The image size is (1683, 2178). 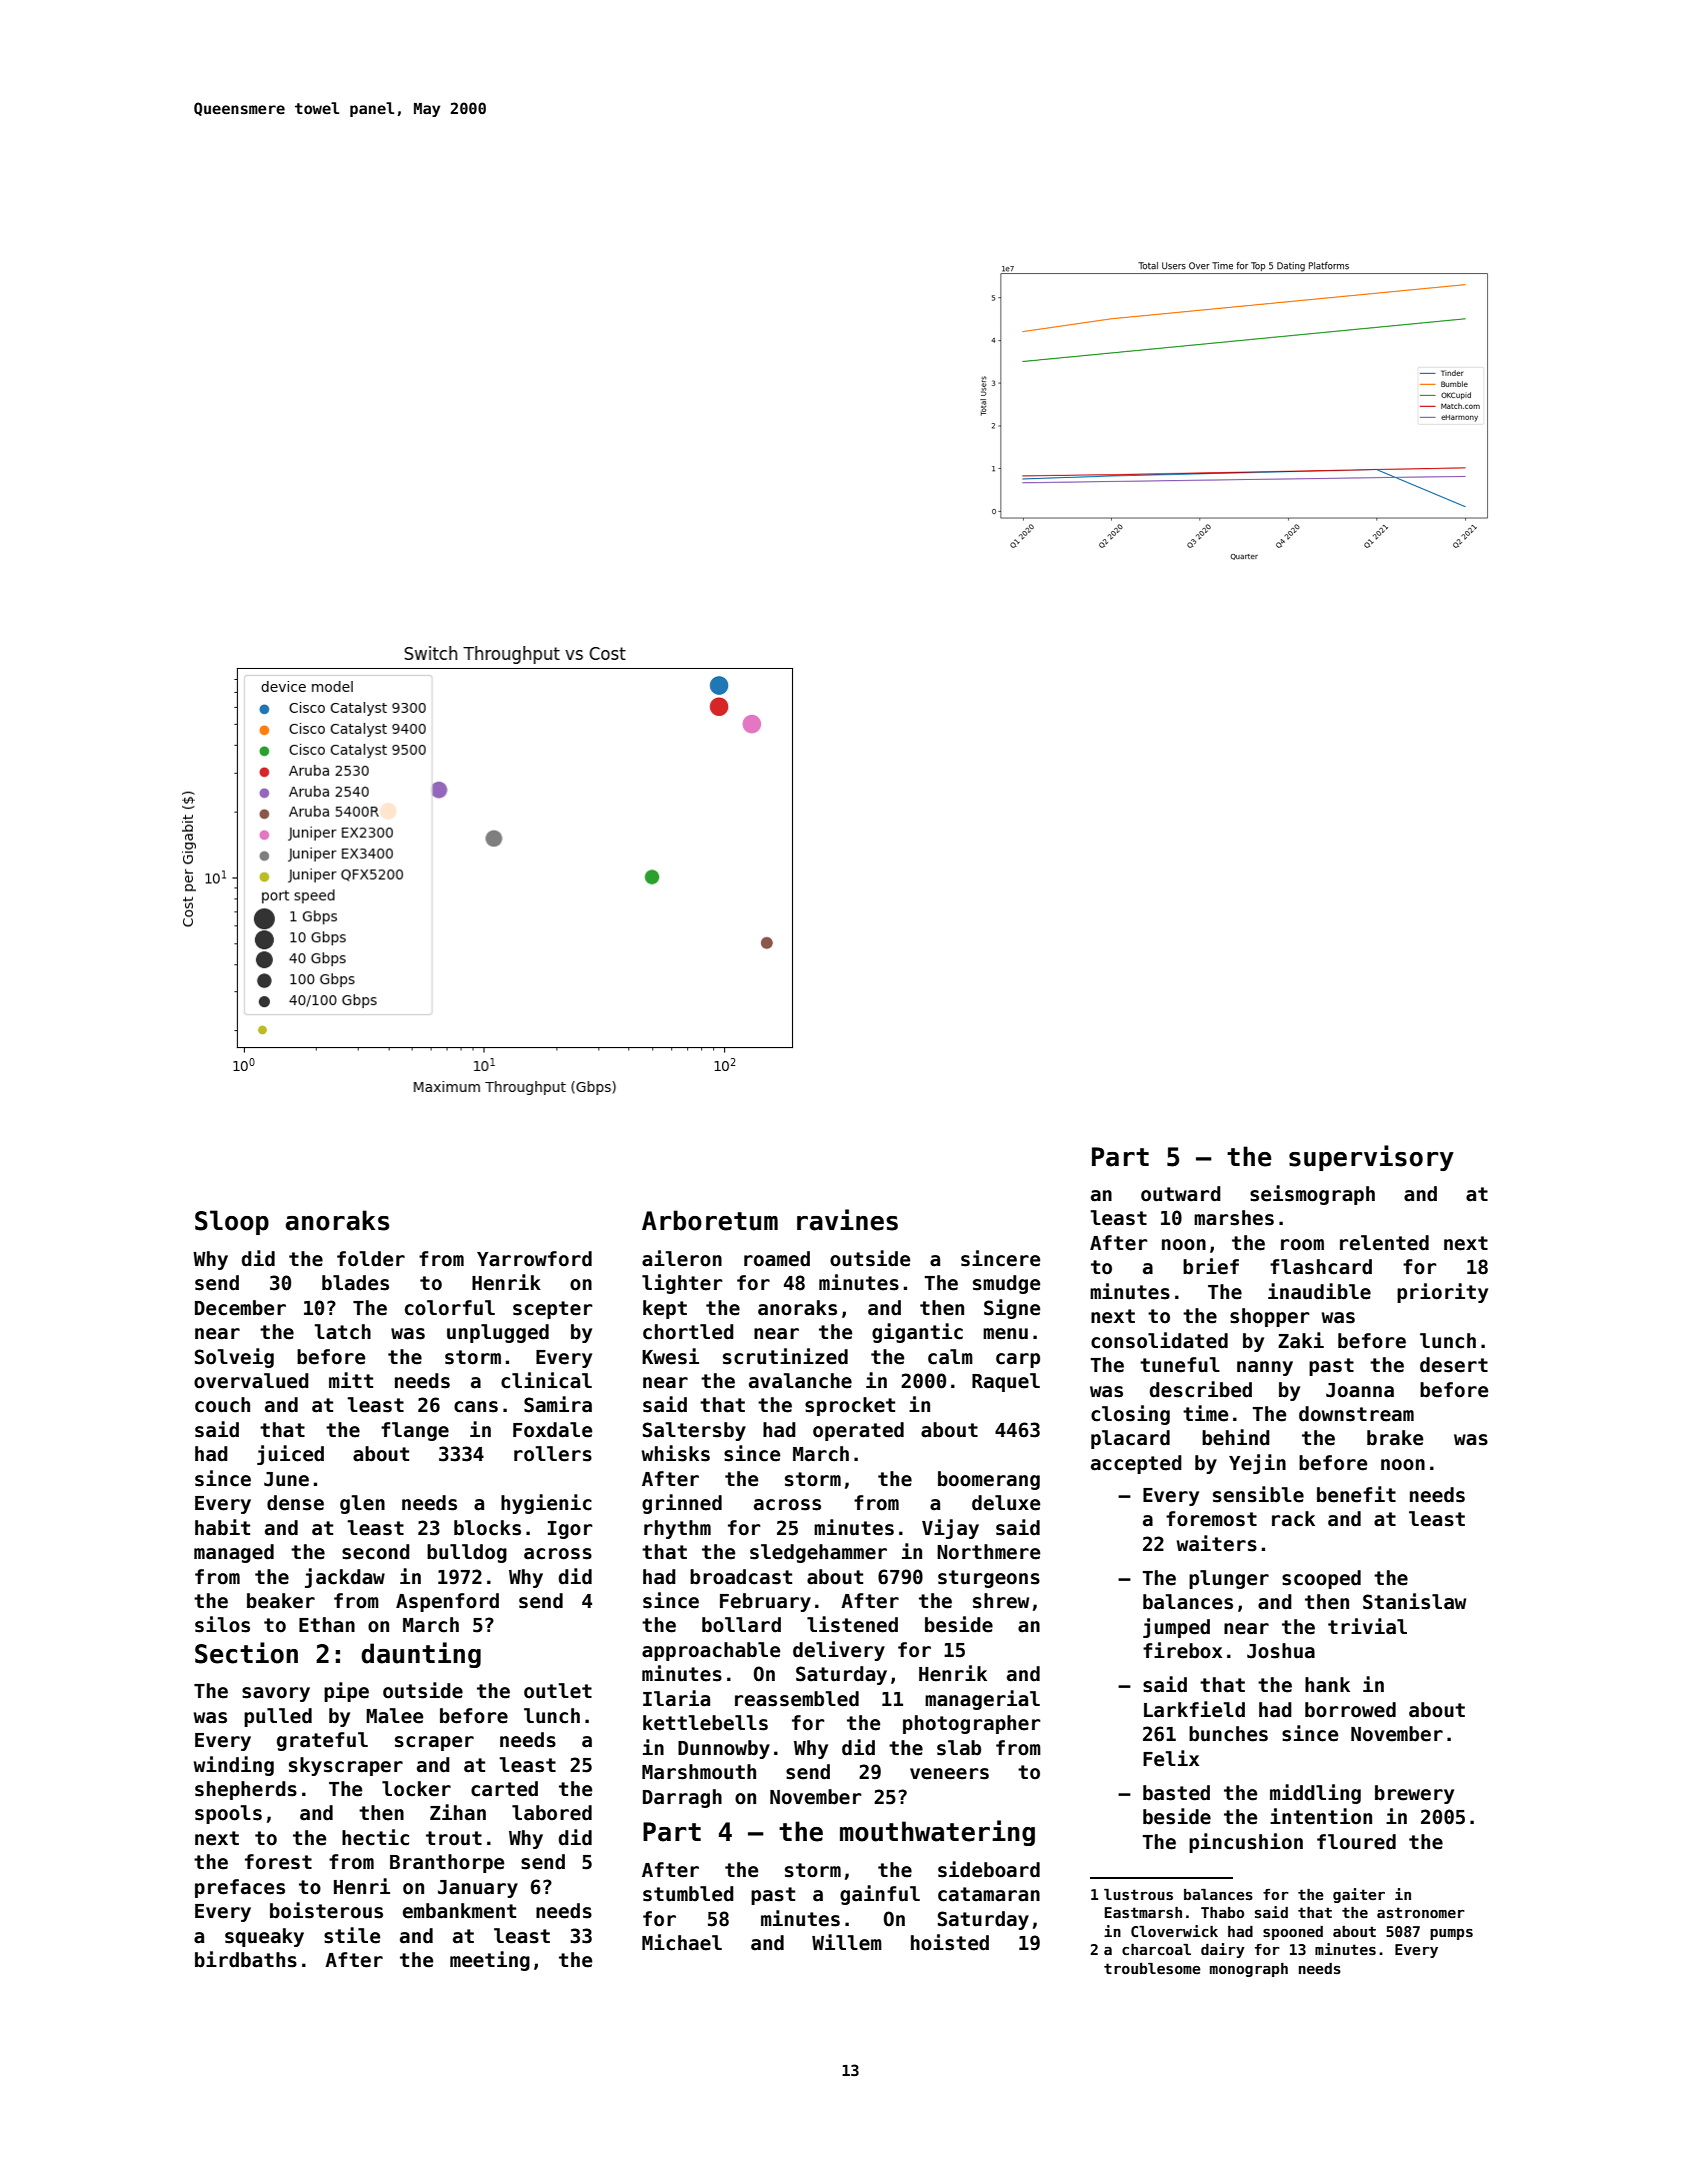 What do you see at coordinates (1350, 1710) in the page?
I see `borrowed` at bounding box center [1350, 1710].
